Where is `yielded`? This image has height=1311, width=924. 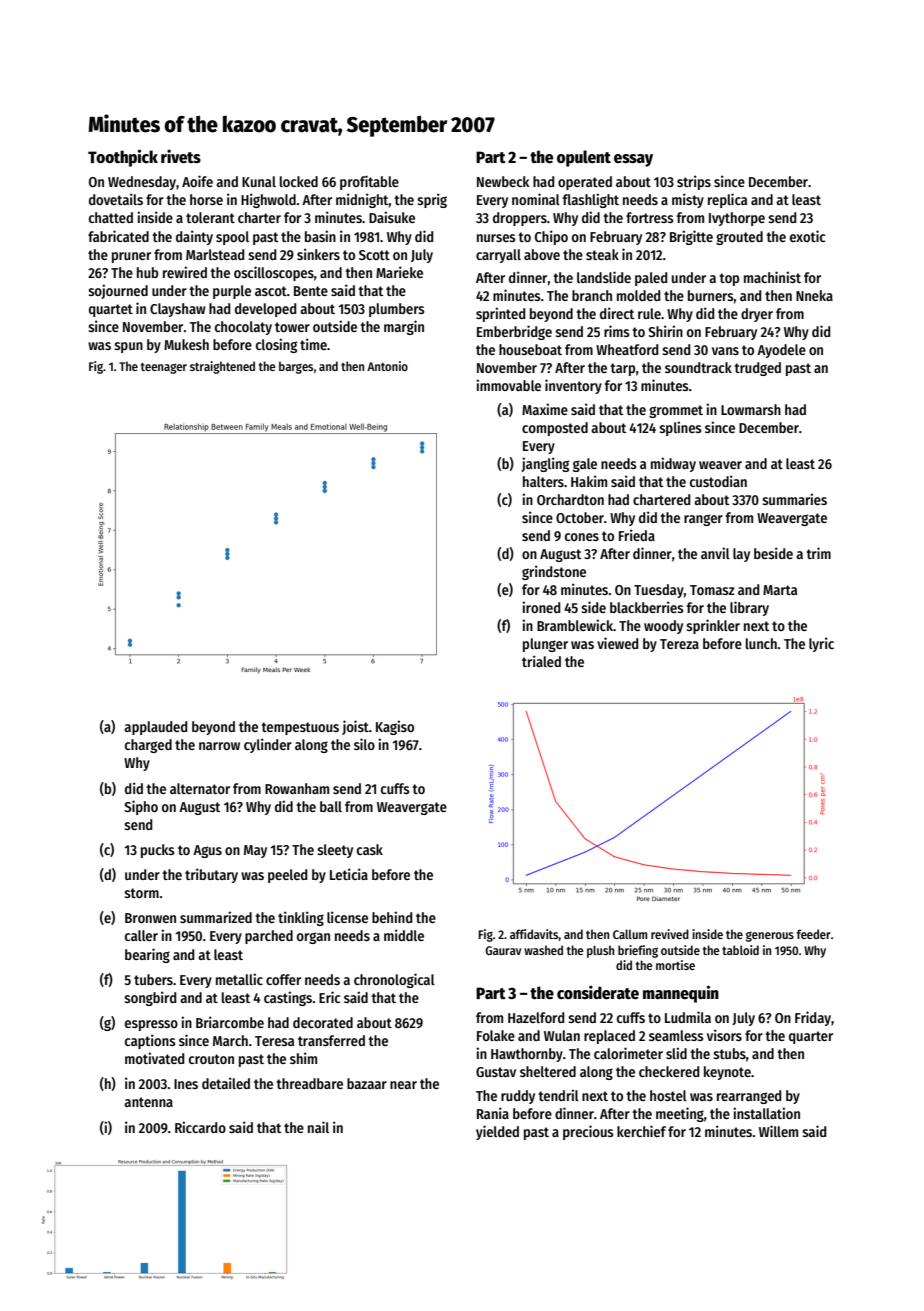 yielded is located at coordinates (497, 1132).
